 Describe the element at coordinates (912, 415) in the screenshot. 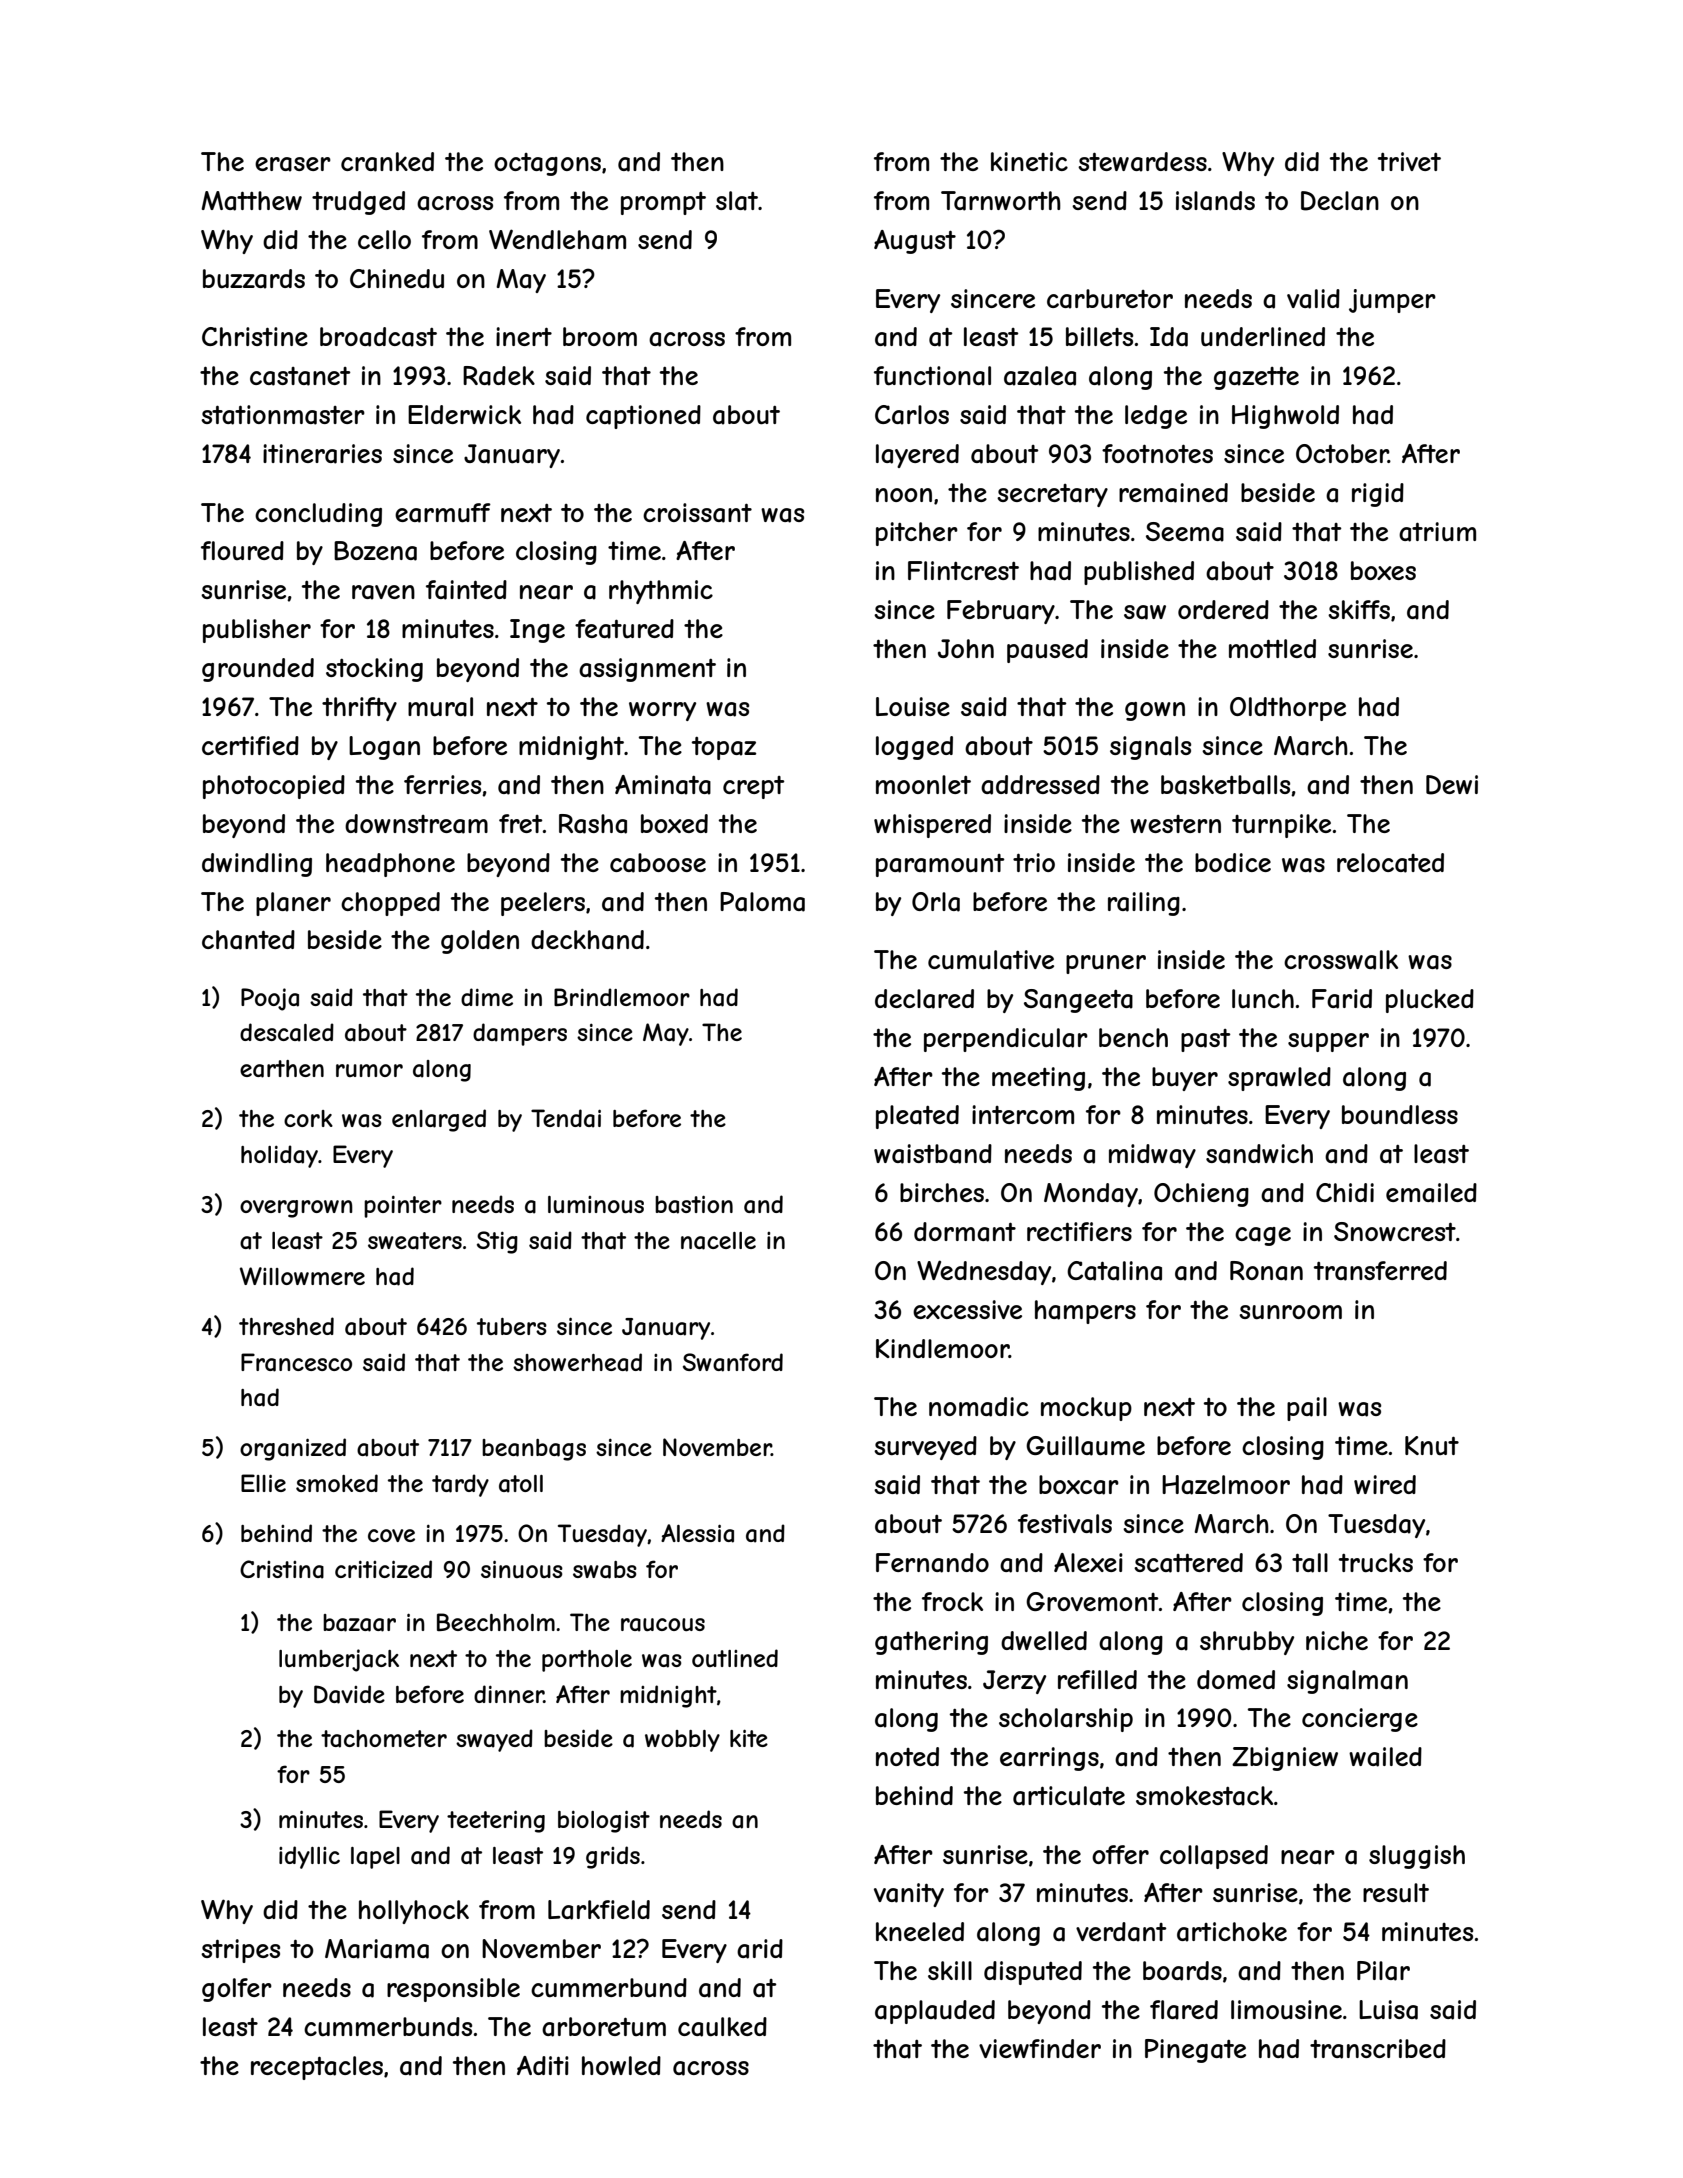

I see `Carlos` at that location.
